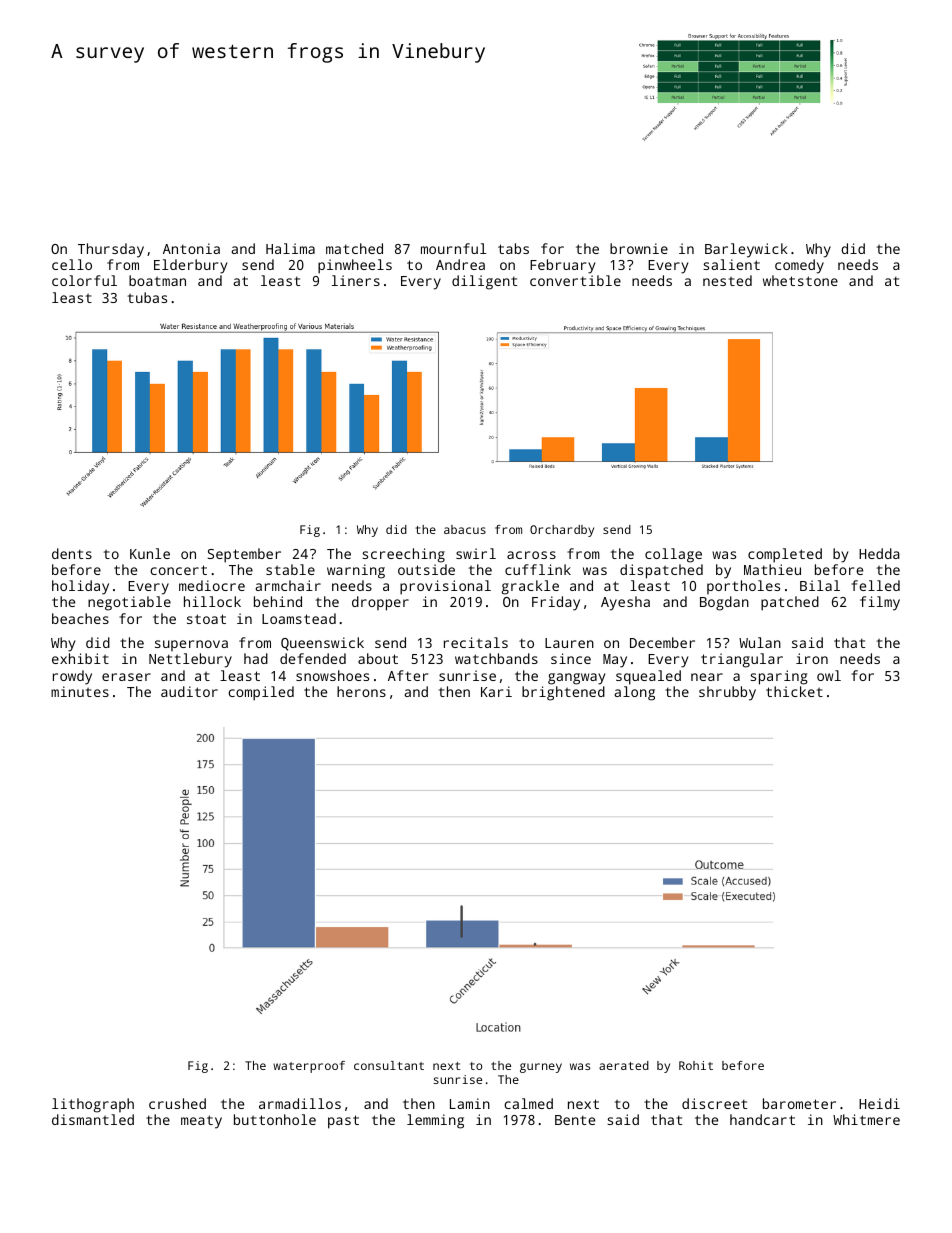 This screenshot has height=1233, width=952. Describe the element at coordinates (879, 553) in the screenshot. I see `Hedda` at that location.
